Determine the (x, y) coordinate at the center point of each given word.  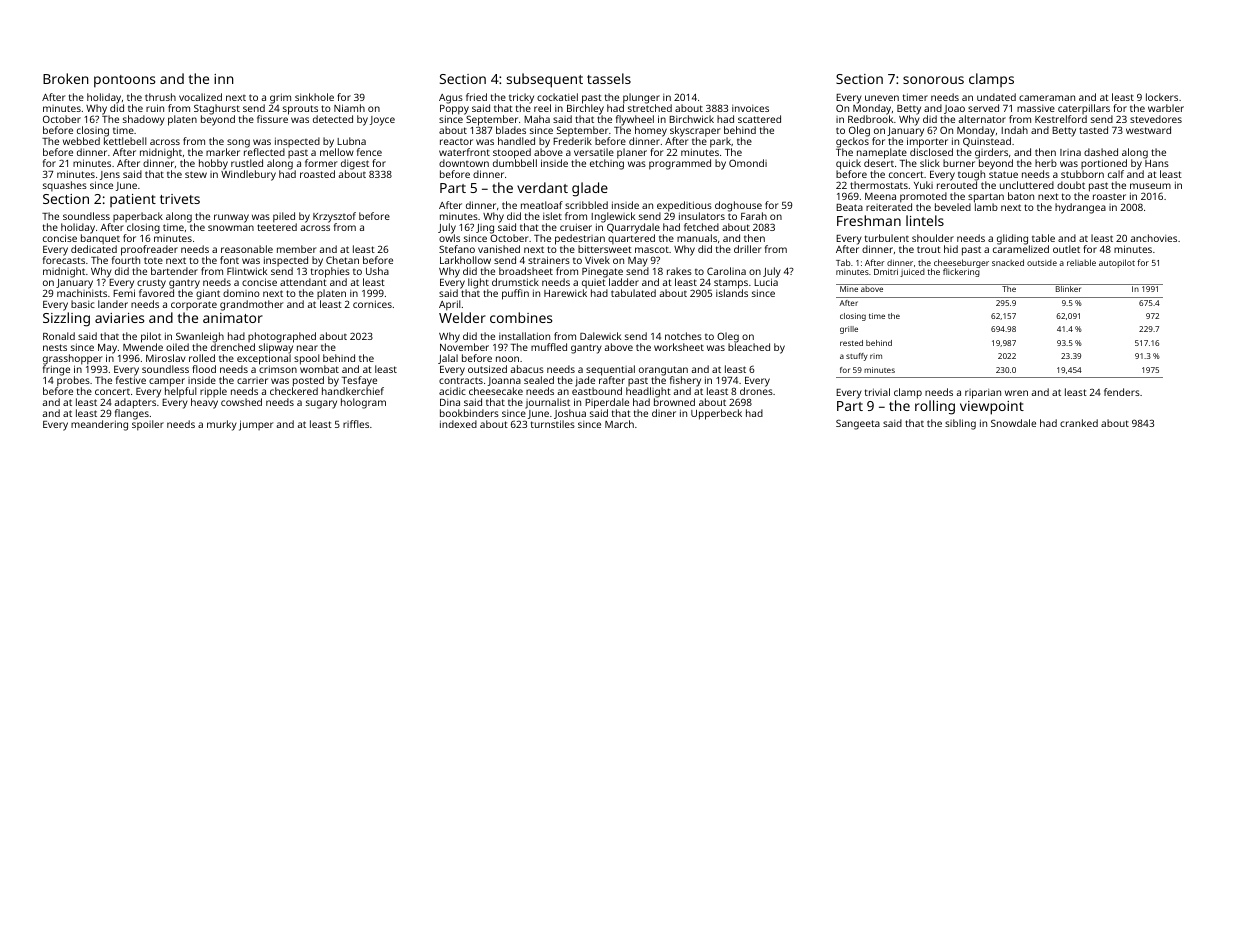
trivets (180, 199)
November (464, 347)
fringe (56, 370)
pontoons (124, 81)
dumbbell (515, 163)
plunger (641, 98)
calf (1116, 174)
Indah (1014, 130)
